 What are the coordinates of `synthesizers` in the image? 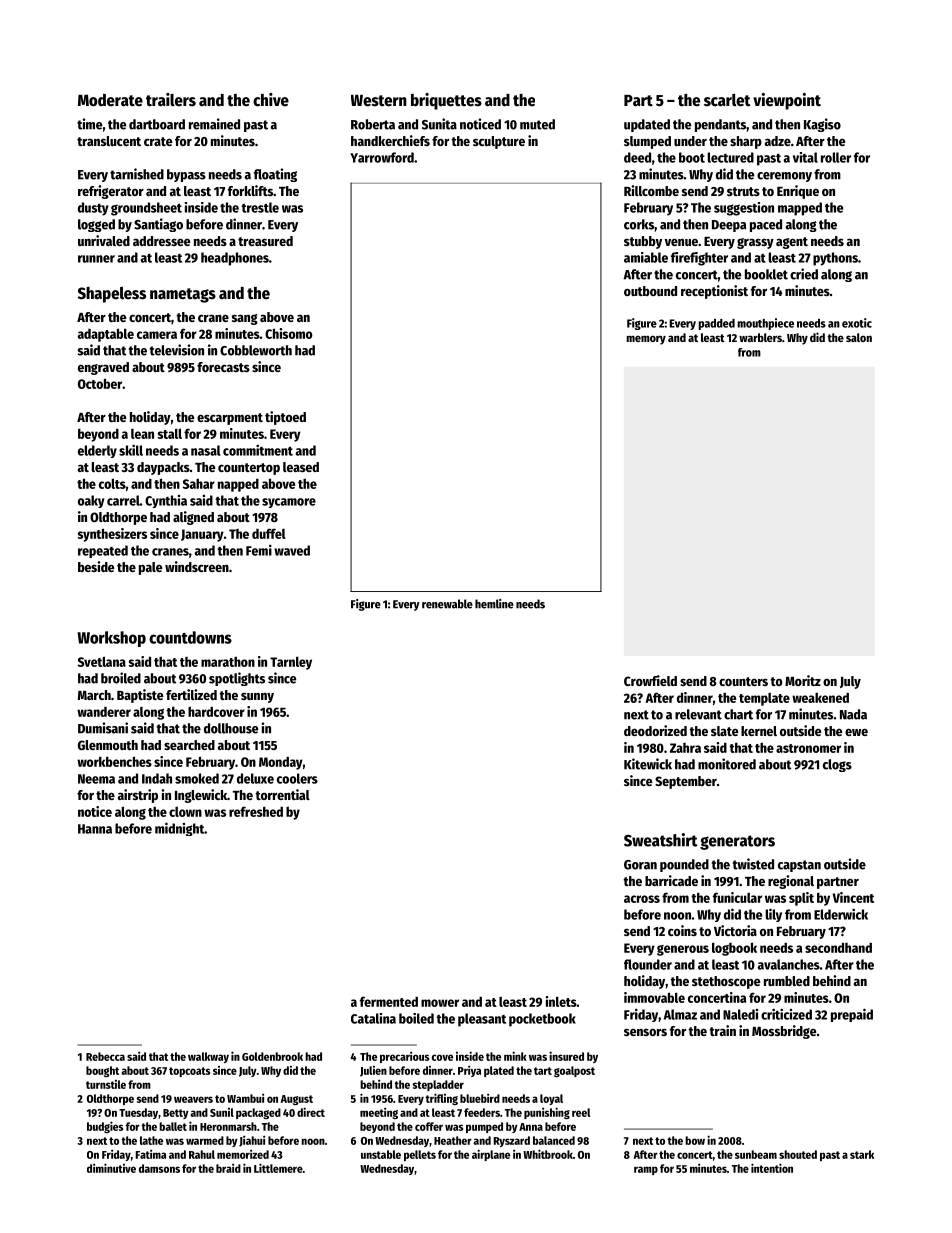 It's located at (112, 535).
